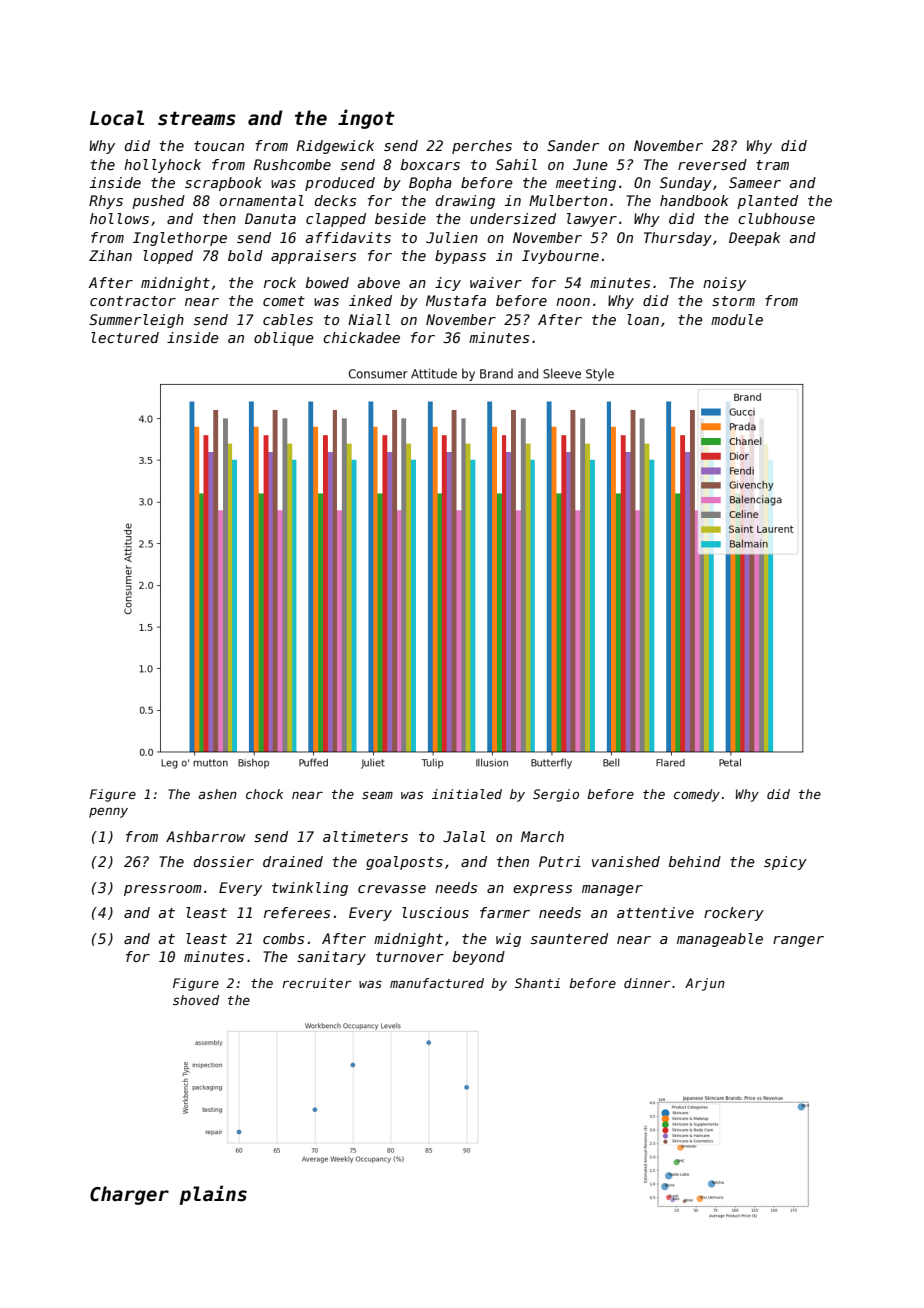 The height and width of the page is (1308, 924). What do you see at coordinates (197, 118) in the page?
I see `streams` at bounding box center [197, 118].
